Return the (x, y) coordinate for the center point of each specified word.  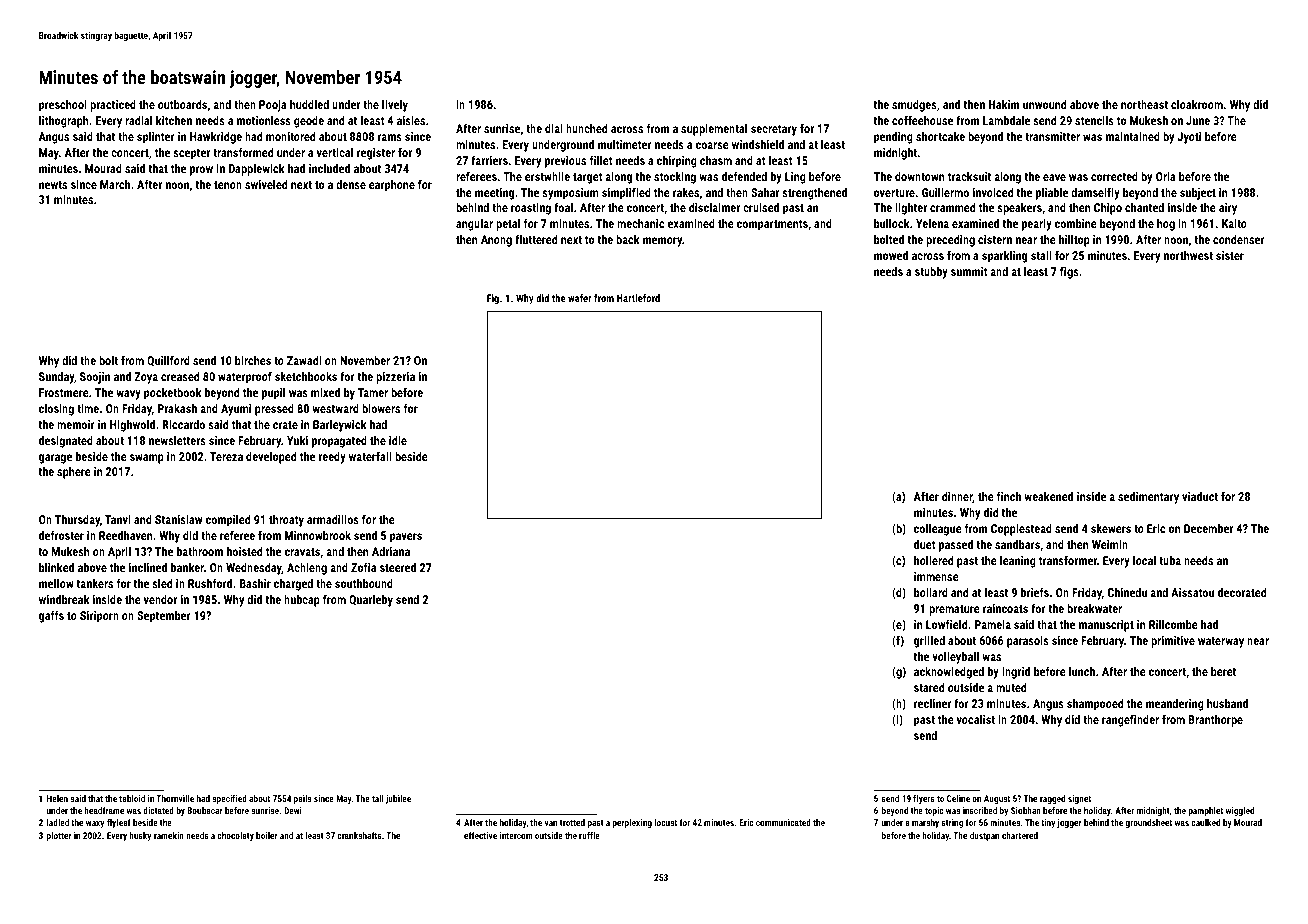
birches (253, 360)
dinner (957, 497)
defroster (61, 535)
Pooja (273, 106)
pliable (1052, 193)
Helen (57, 798)
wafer (579, 298)
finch (1009, 496)
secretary (774, 130)
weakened (1048, 496)
